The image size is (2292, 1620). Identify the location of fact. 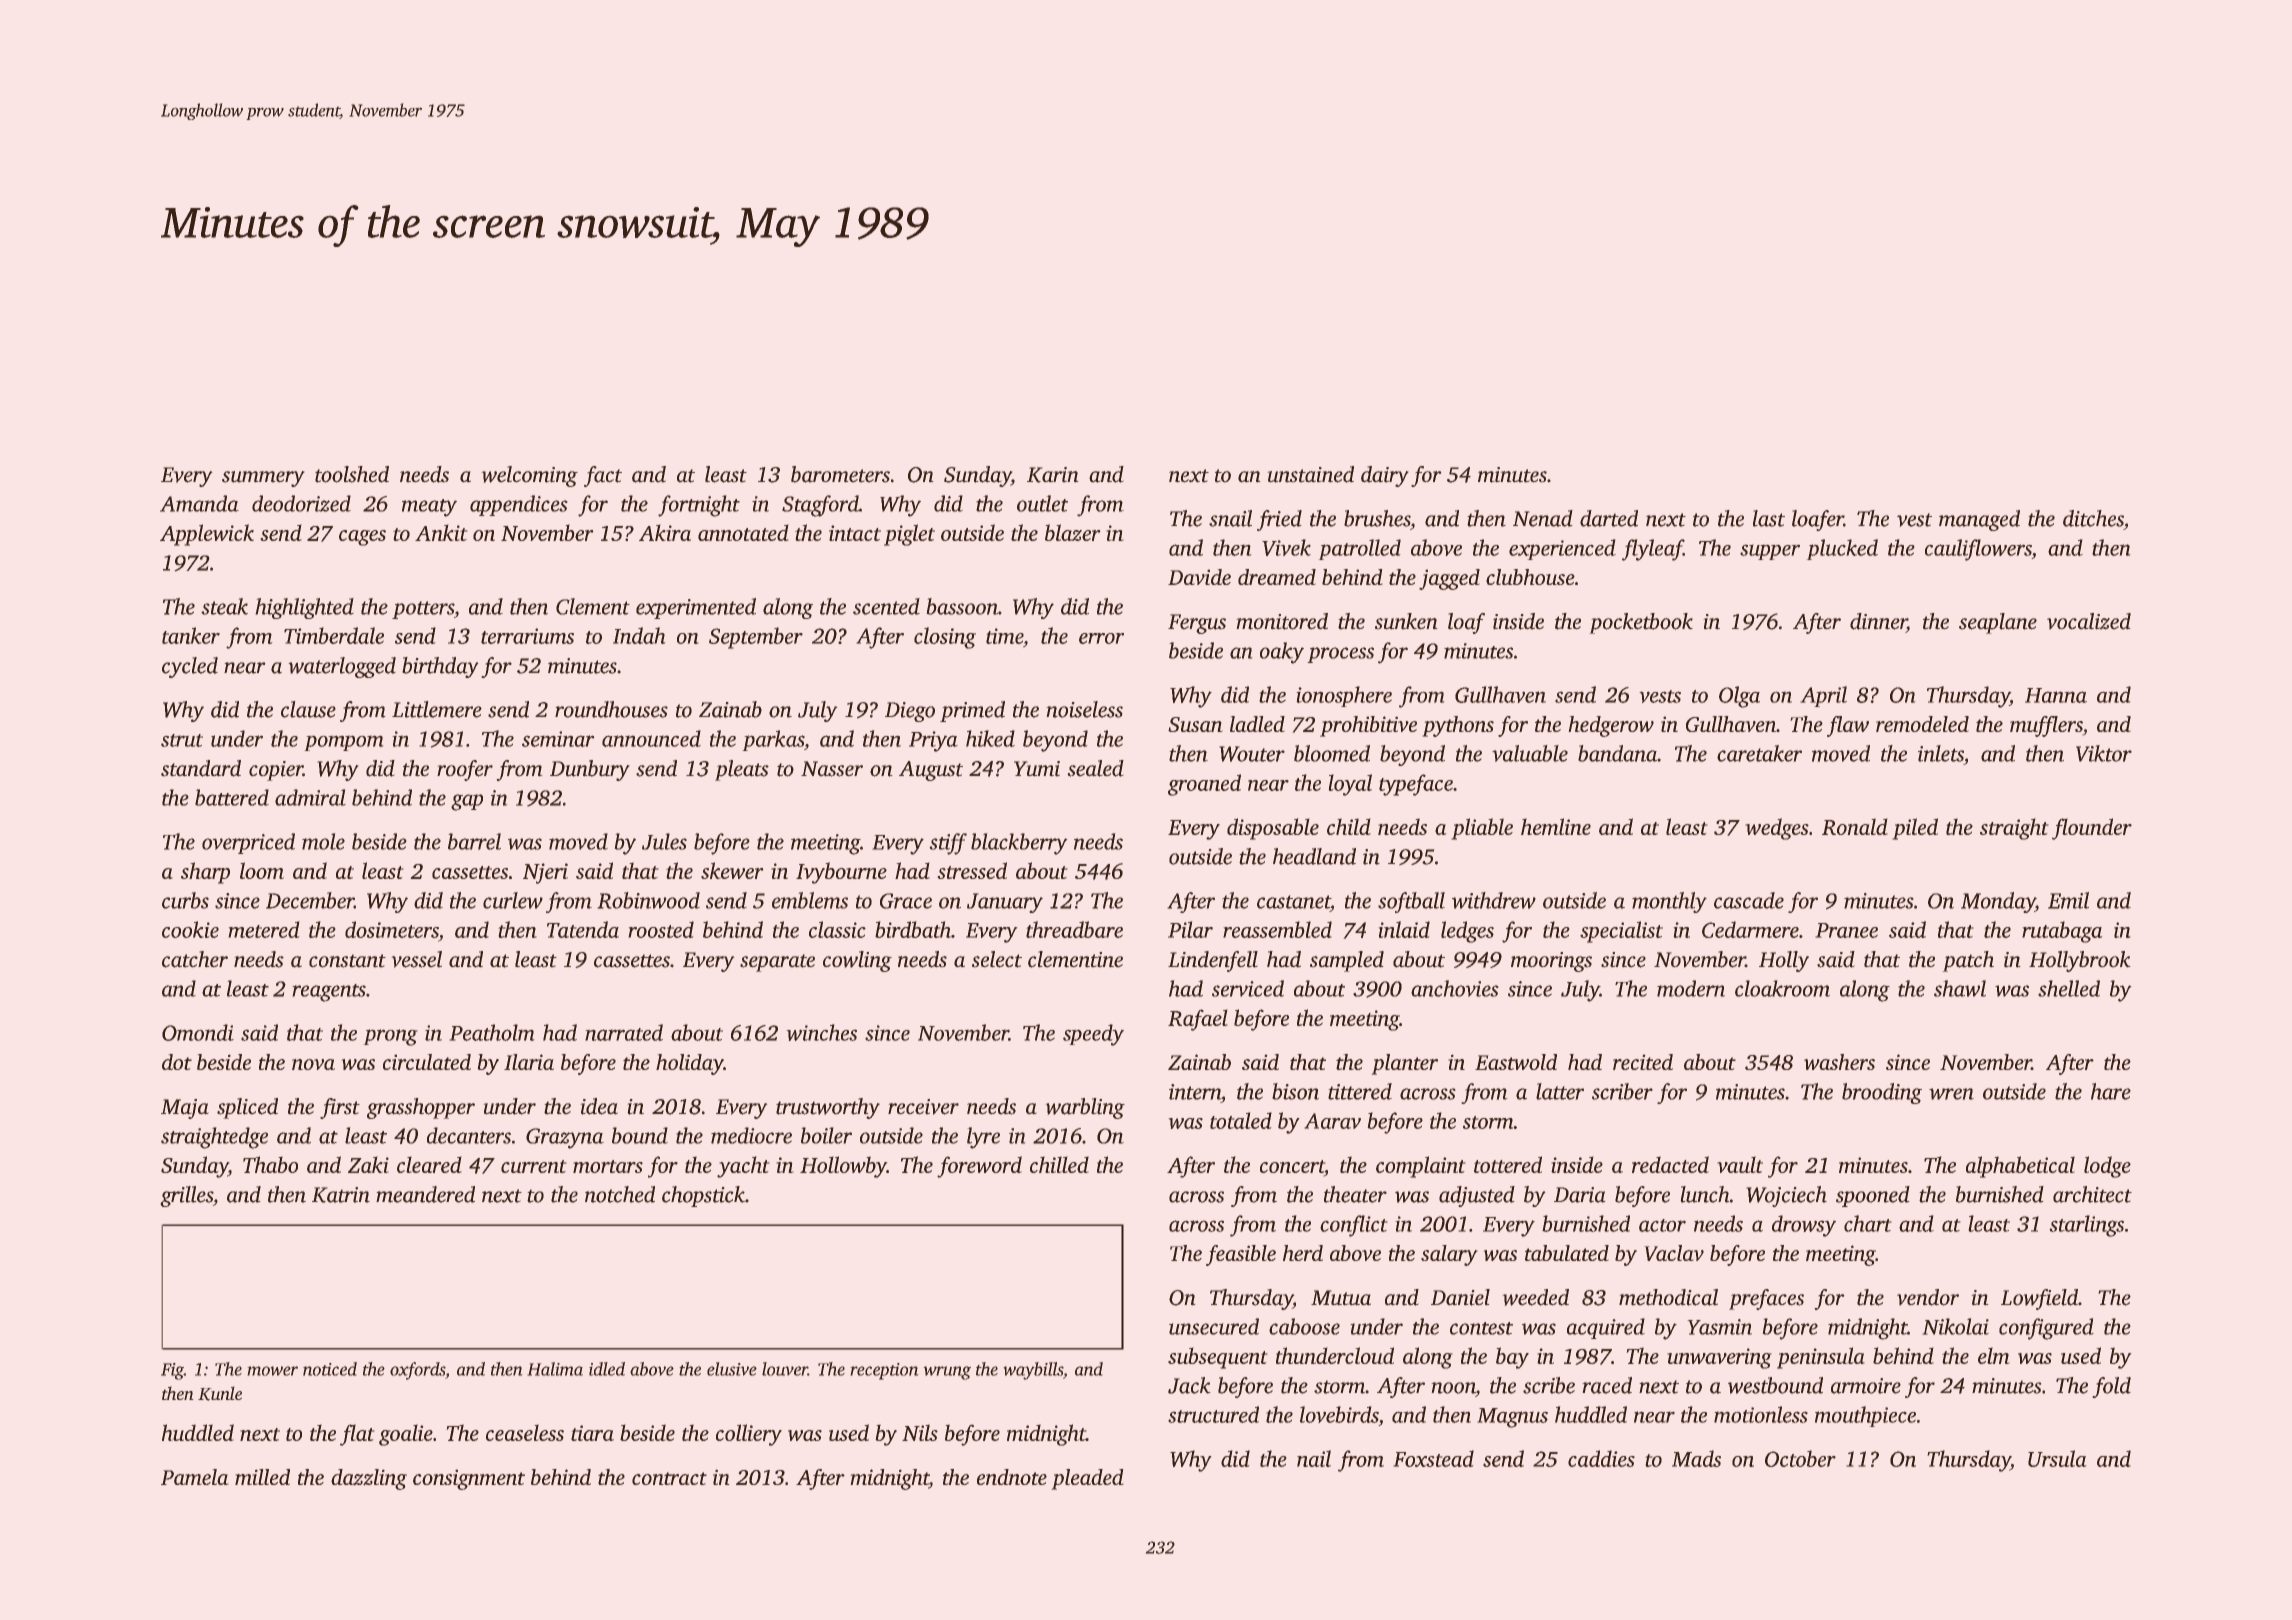
(603, 476).
